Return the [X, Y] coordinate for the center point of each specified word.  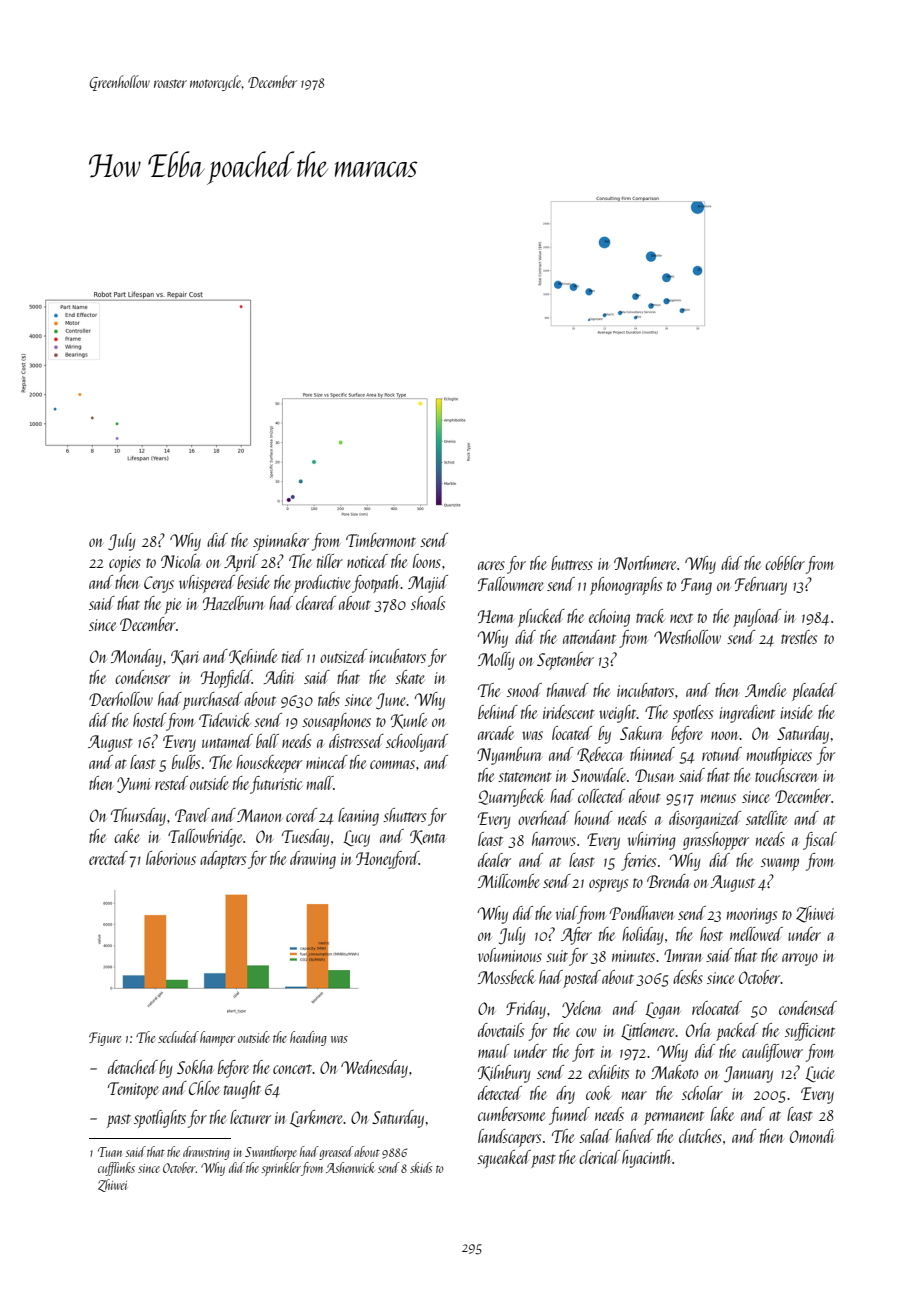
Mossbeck [507, 977]
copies [125, 564]
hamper [217, 1038]
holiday [643, 936]
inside [796, 712]
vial [567, 914]
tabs [329, 699]
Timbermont [381, 540]
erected [108, 858]
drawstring [206, 1153]
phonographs [626, 586]
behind [498, 712]
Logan [662, 1010]
